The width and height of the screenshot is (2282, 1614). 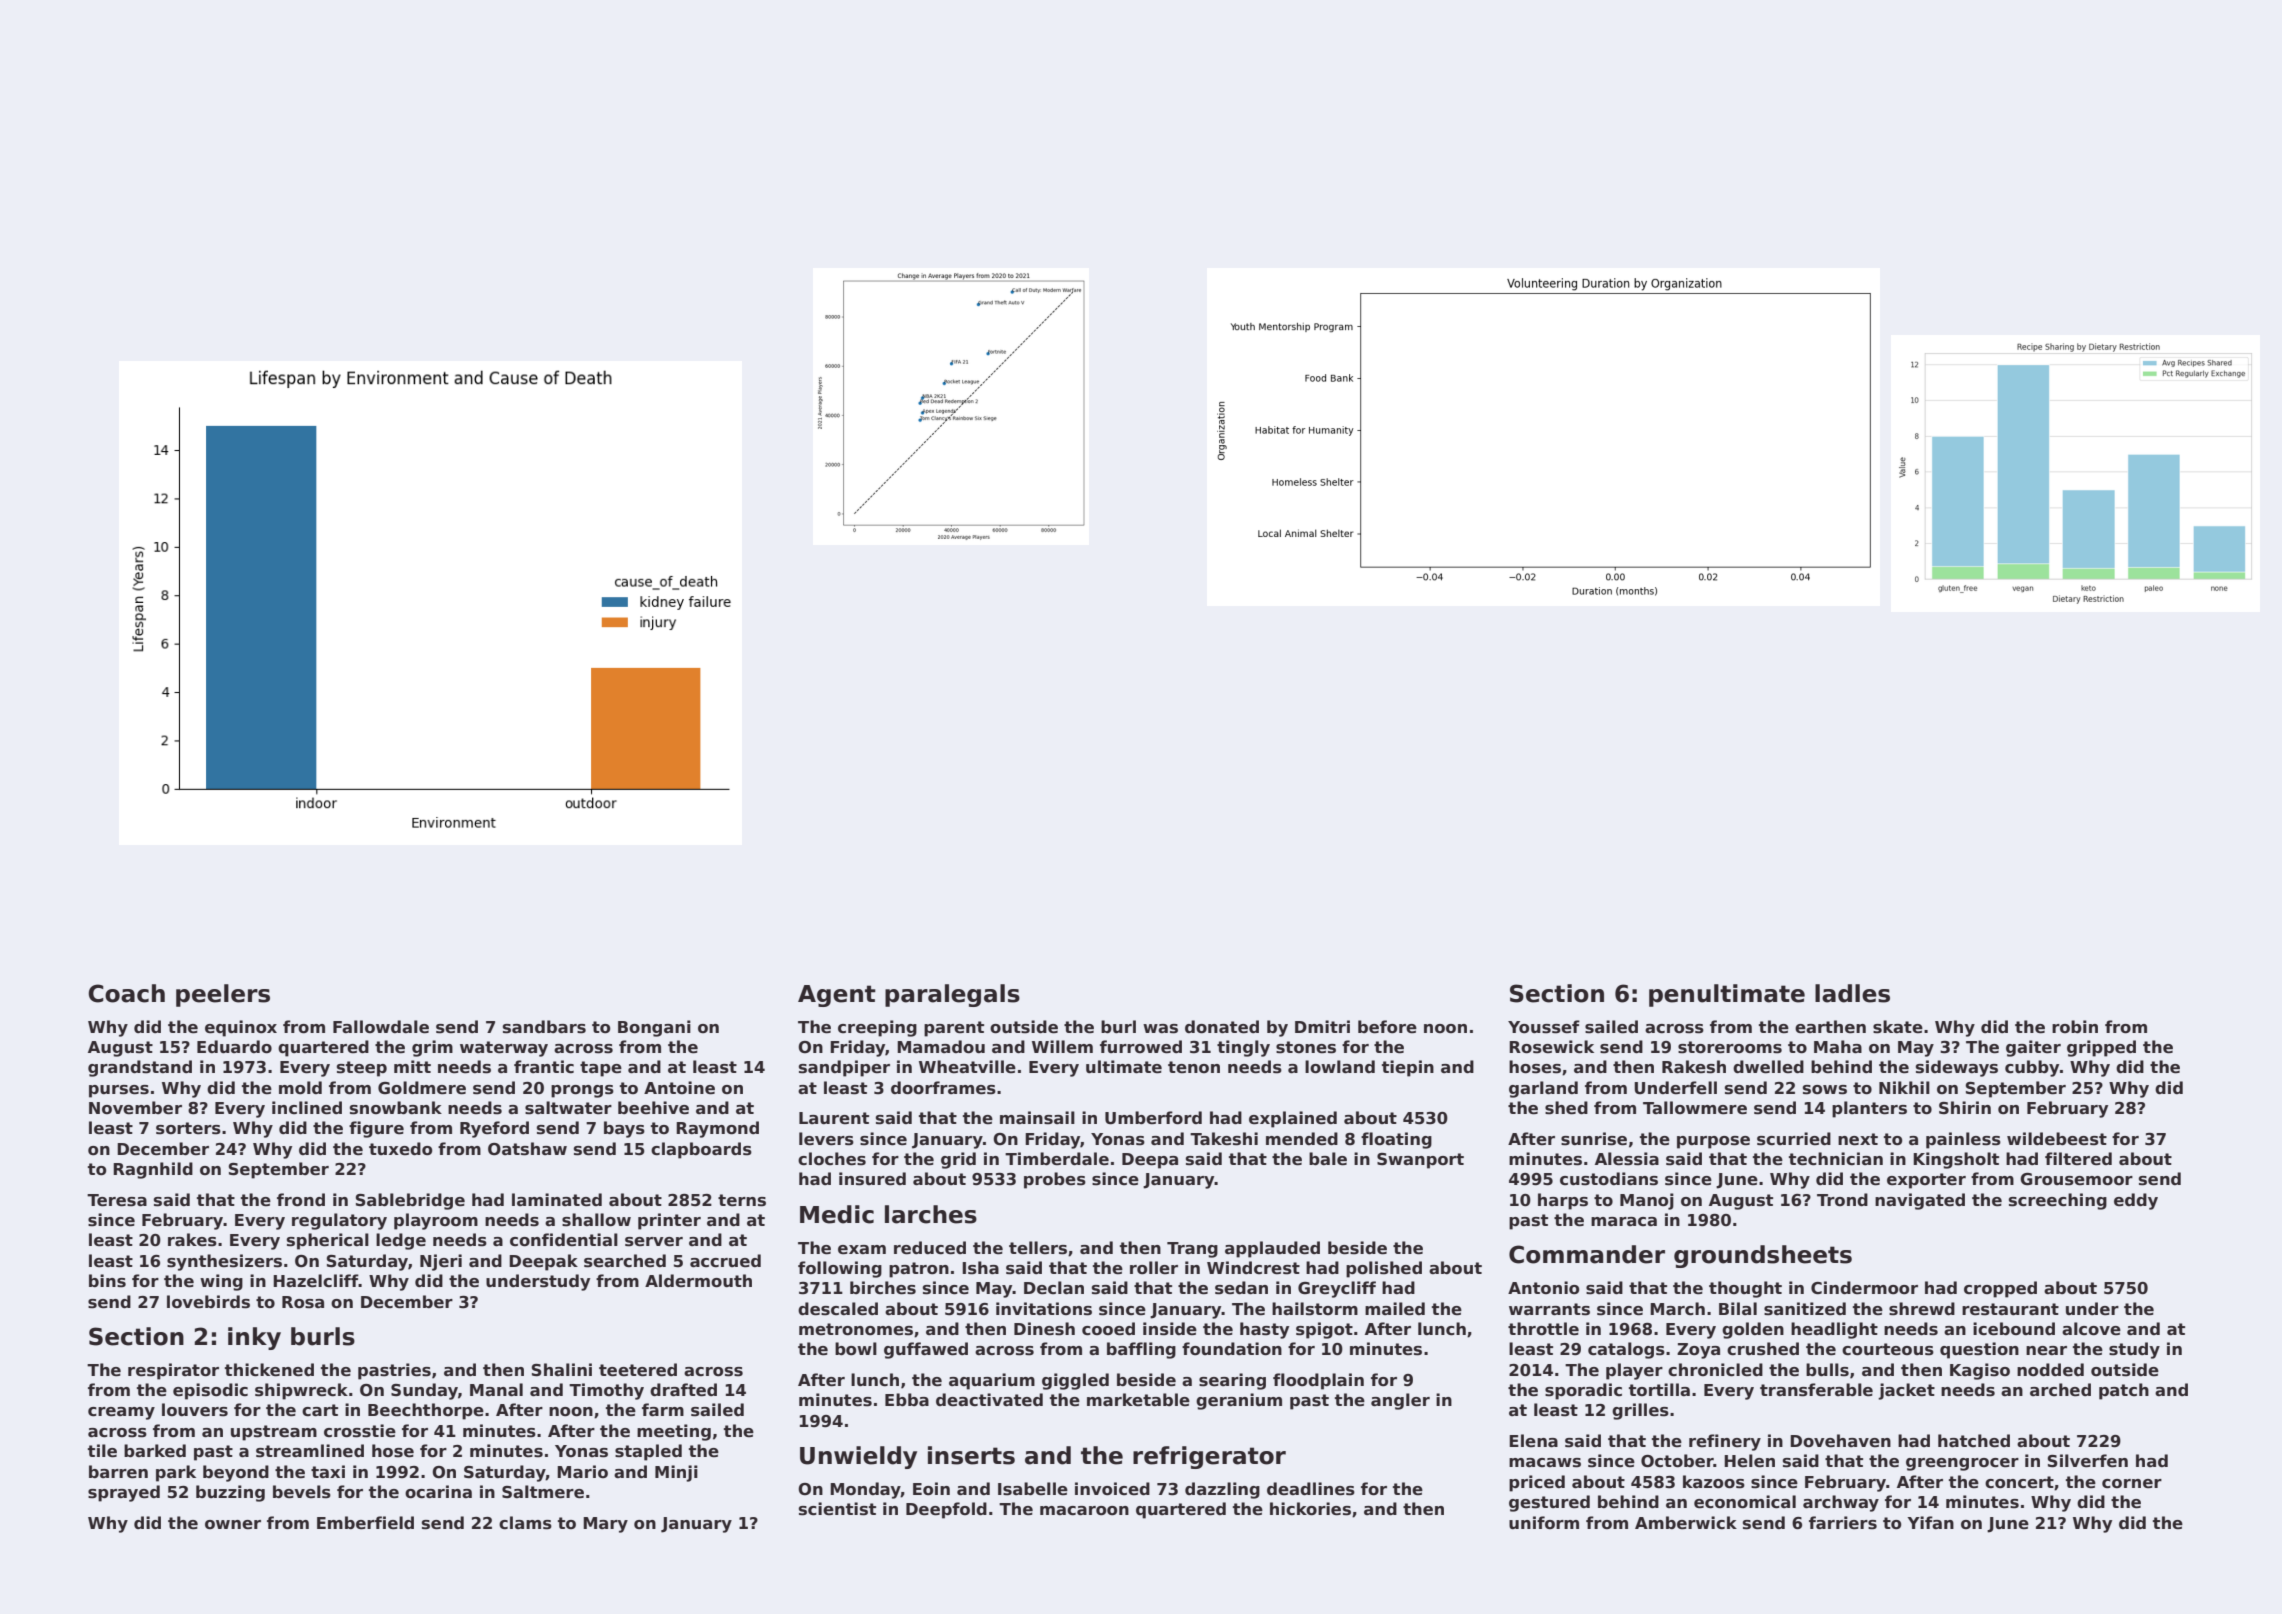 I want to click on Mamadou, so click(x=941, y=1047).
